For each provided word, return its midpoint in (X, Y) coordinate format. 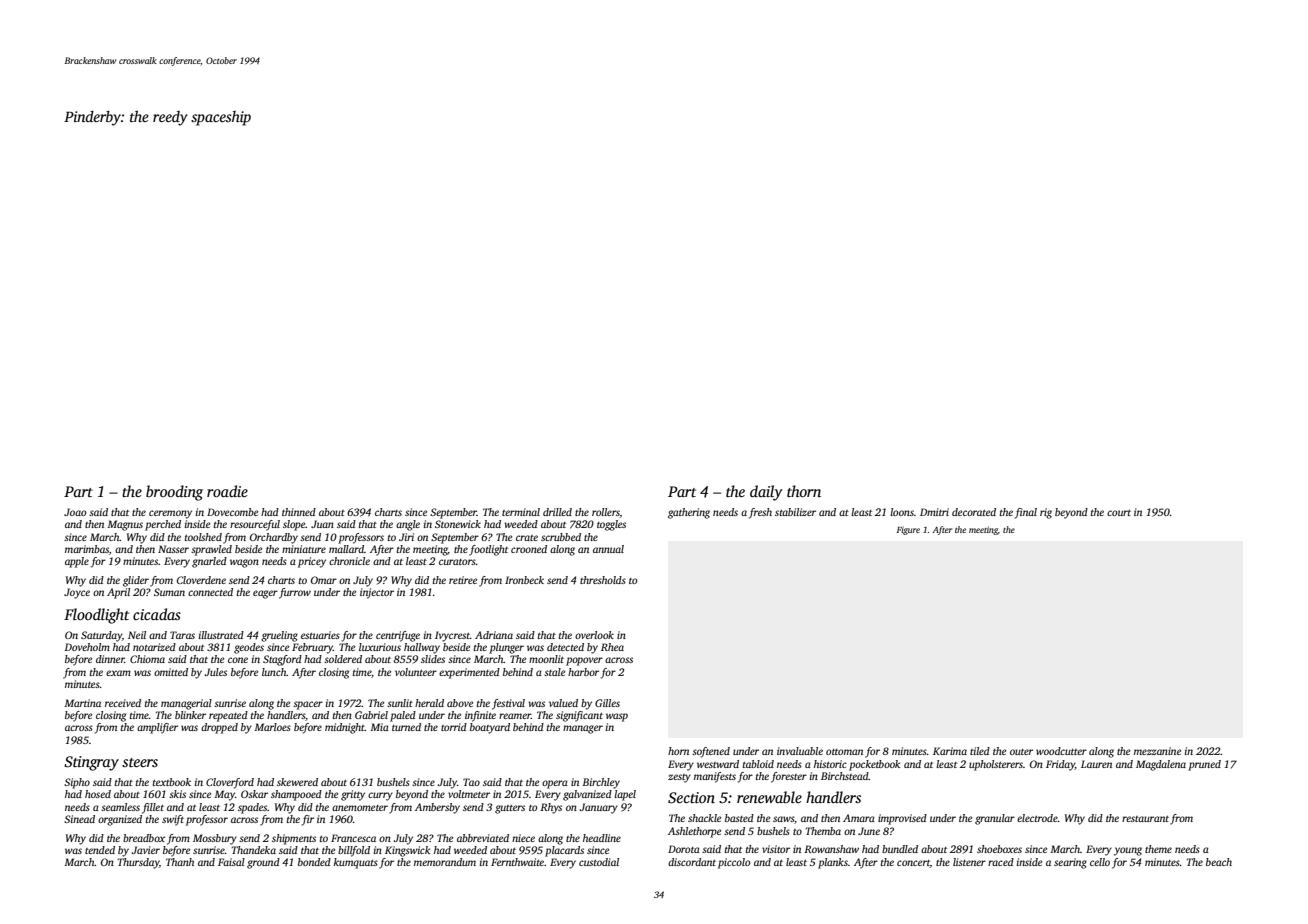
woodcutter (1061, 751)
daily (766, 493)
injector (377, 593)
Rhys (551, 808)
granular (995, 819)
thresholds (603, 580)
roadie (227, 491)
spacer (308, 705)
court (1119, 513)
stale (554, 672)
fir (308, 820)
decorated (974, 512)
